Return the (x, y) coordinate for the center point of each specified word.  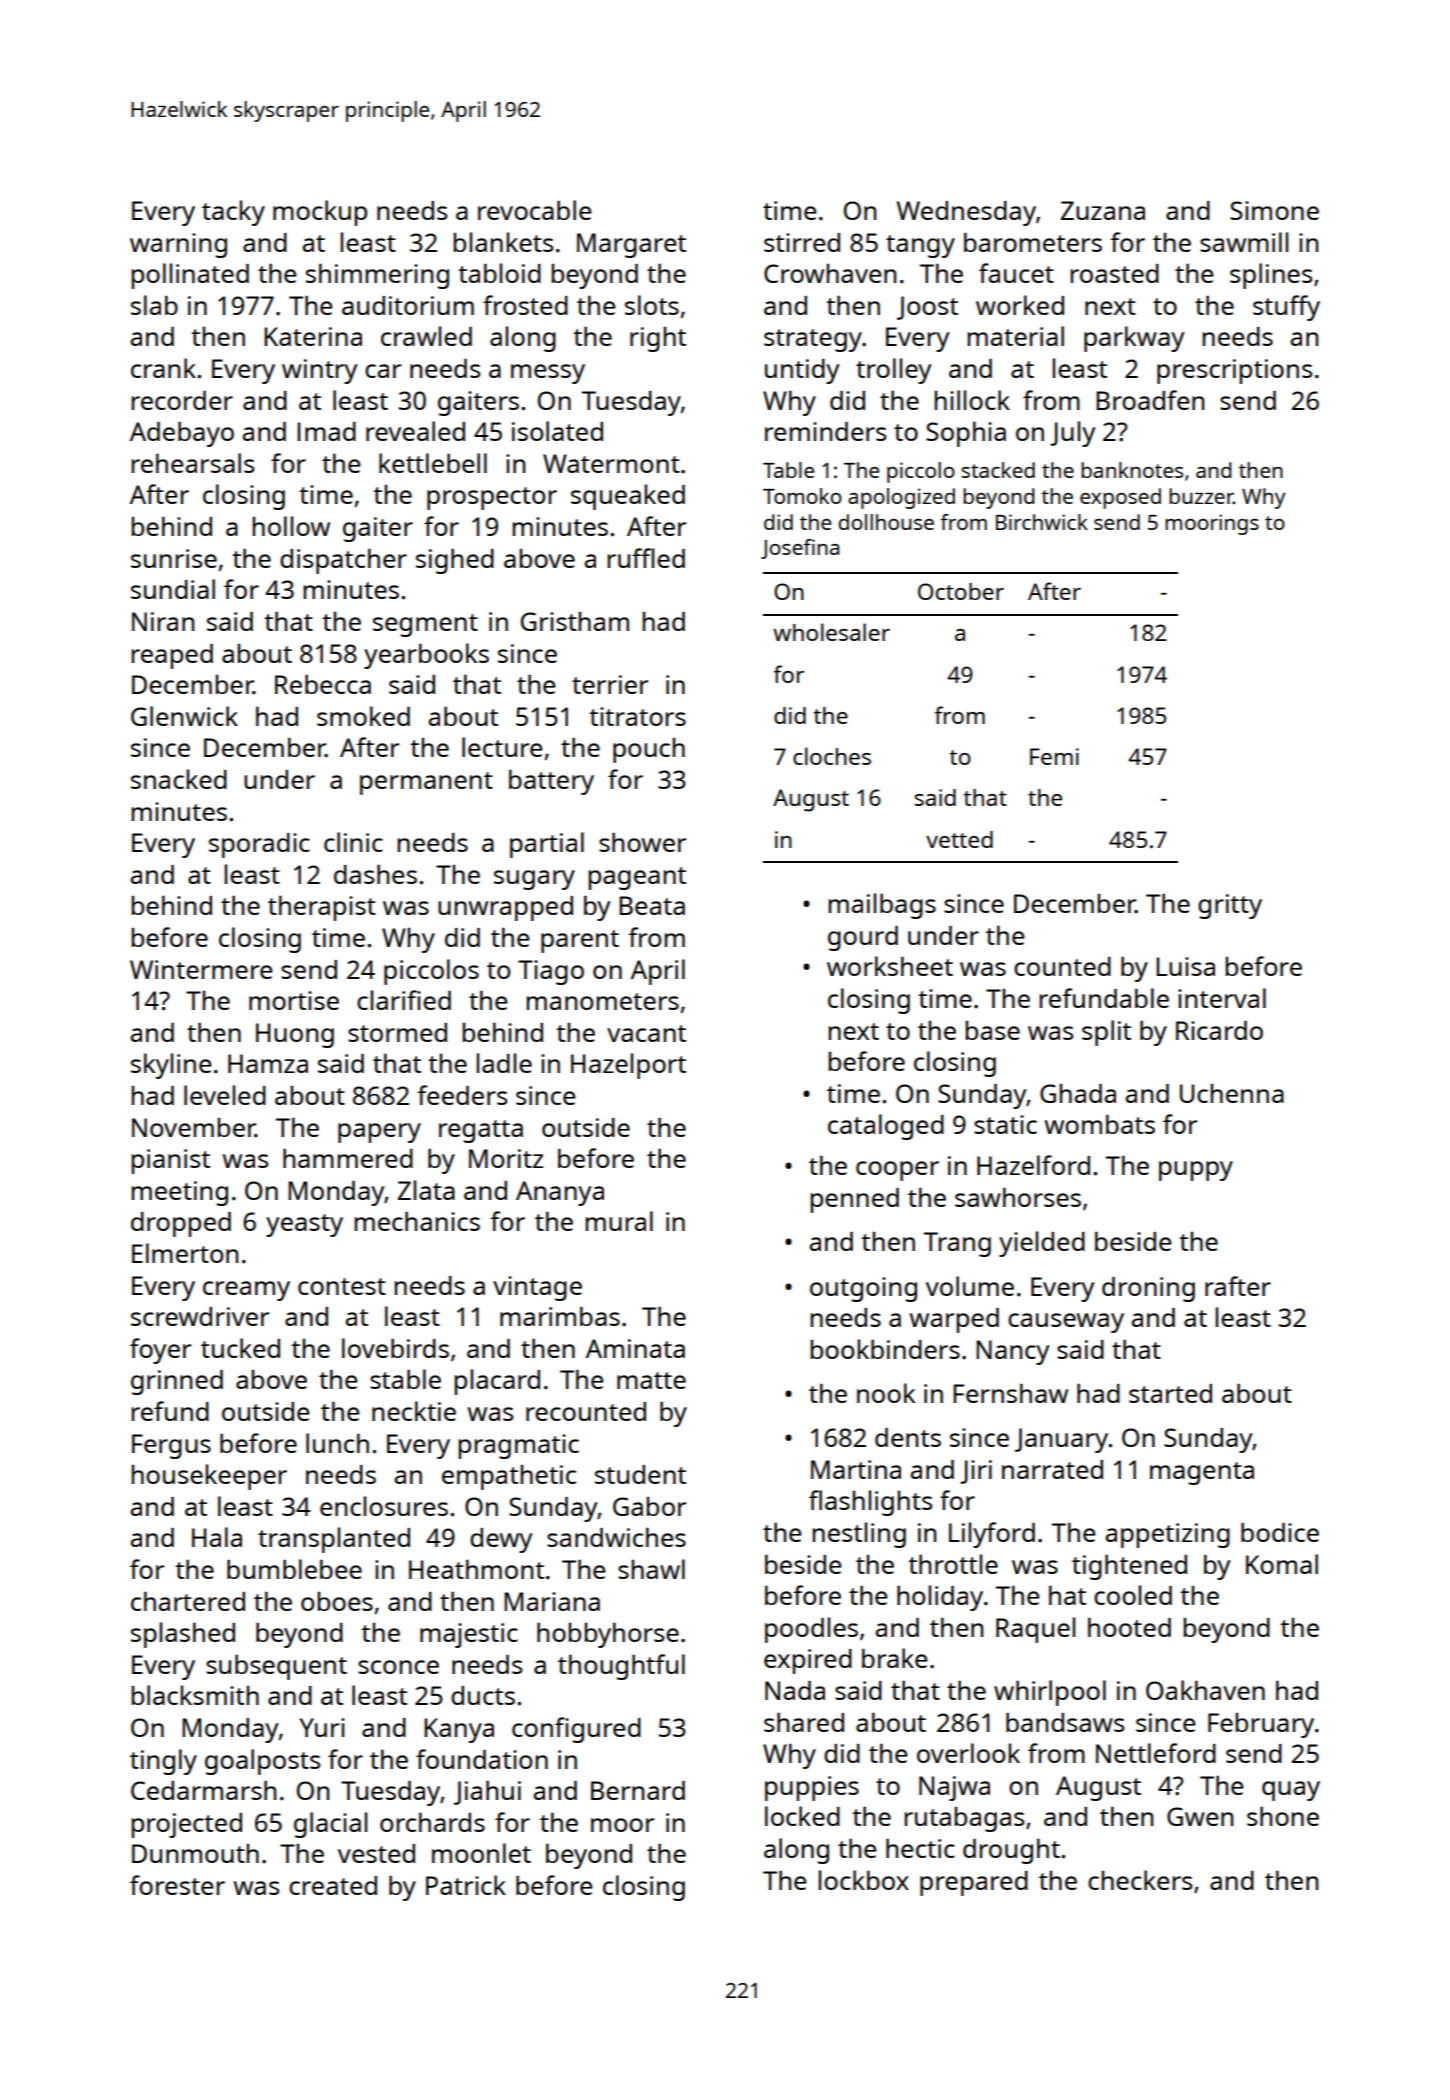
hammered (348, 1158)
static (1005, 1124)
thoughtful (621, 1667)
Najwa (954, 1788)
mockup (320, 213)
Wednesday (966, 213)
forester (177, 1885)
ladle (504, 1063)
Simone (1274, 210)
